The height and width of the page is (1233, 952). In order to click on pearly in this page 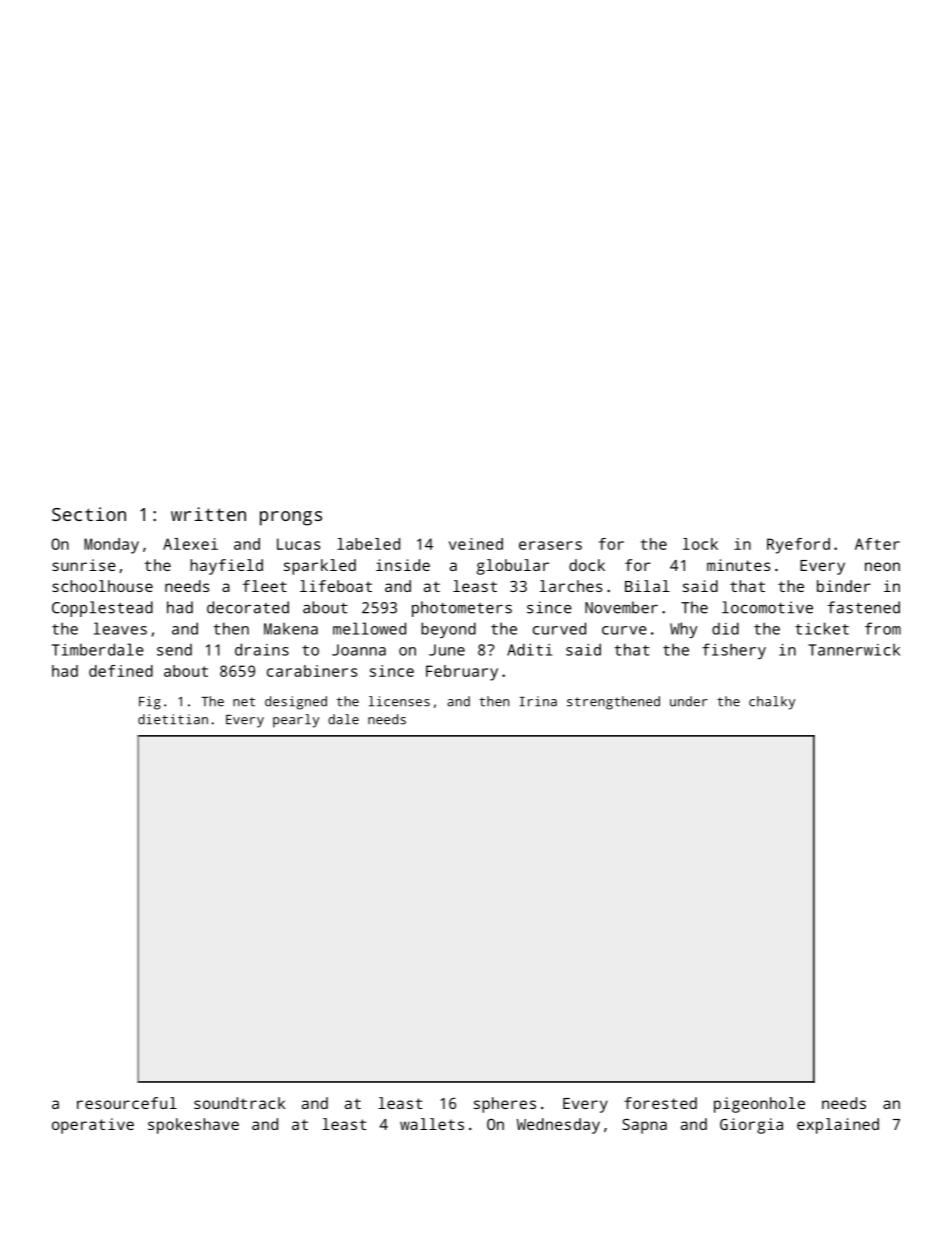, I will do `click(296, 721)`.
